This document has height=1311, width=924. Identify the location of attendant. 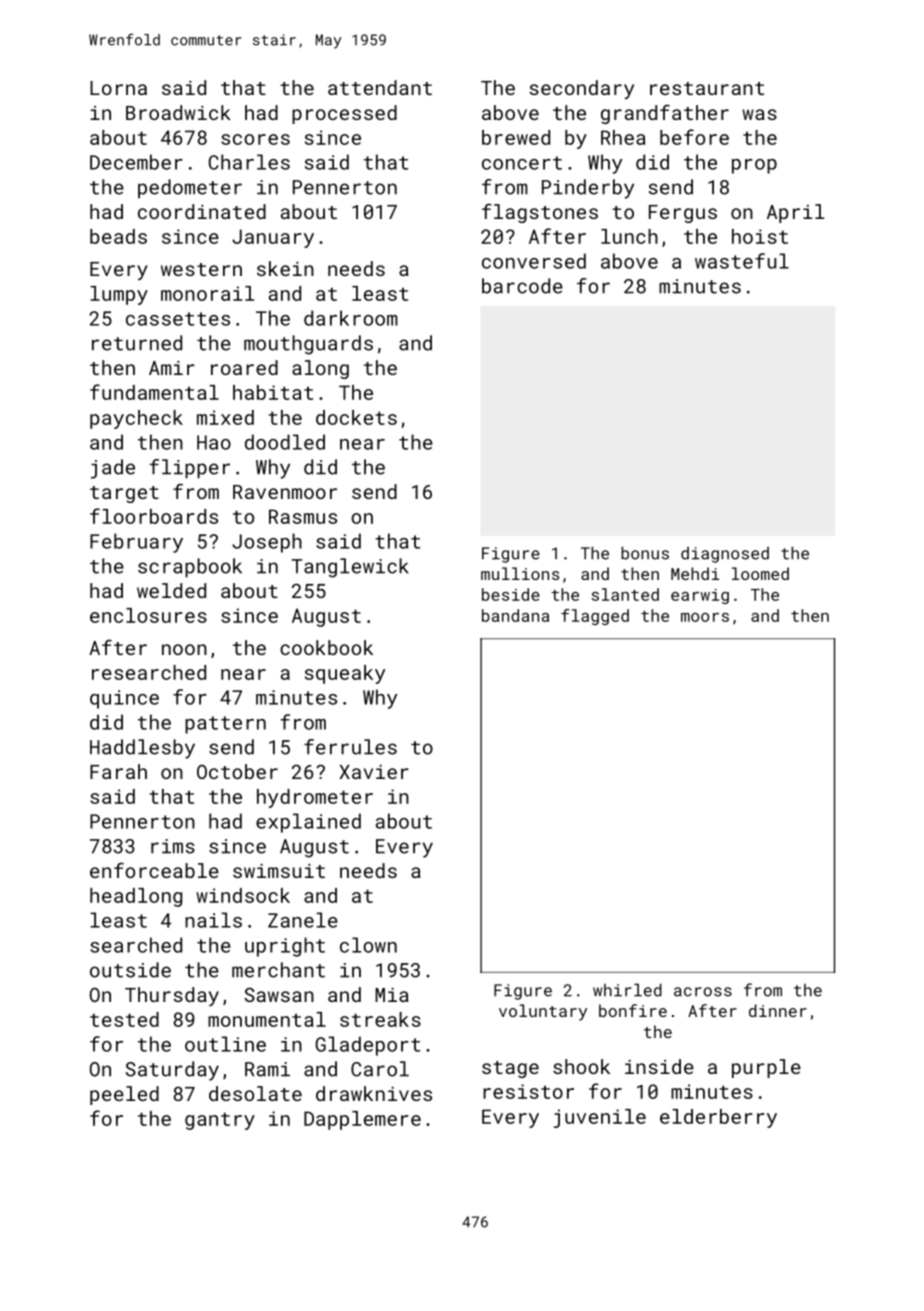
(380, 87).
